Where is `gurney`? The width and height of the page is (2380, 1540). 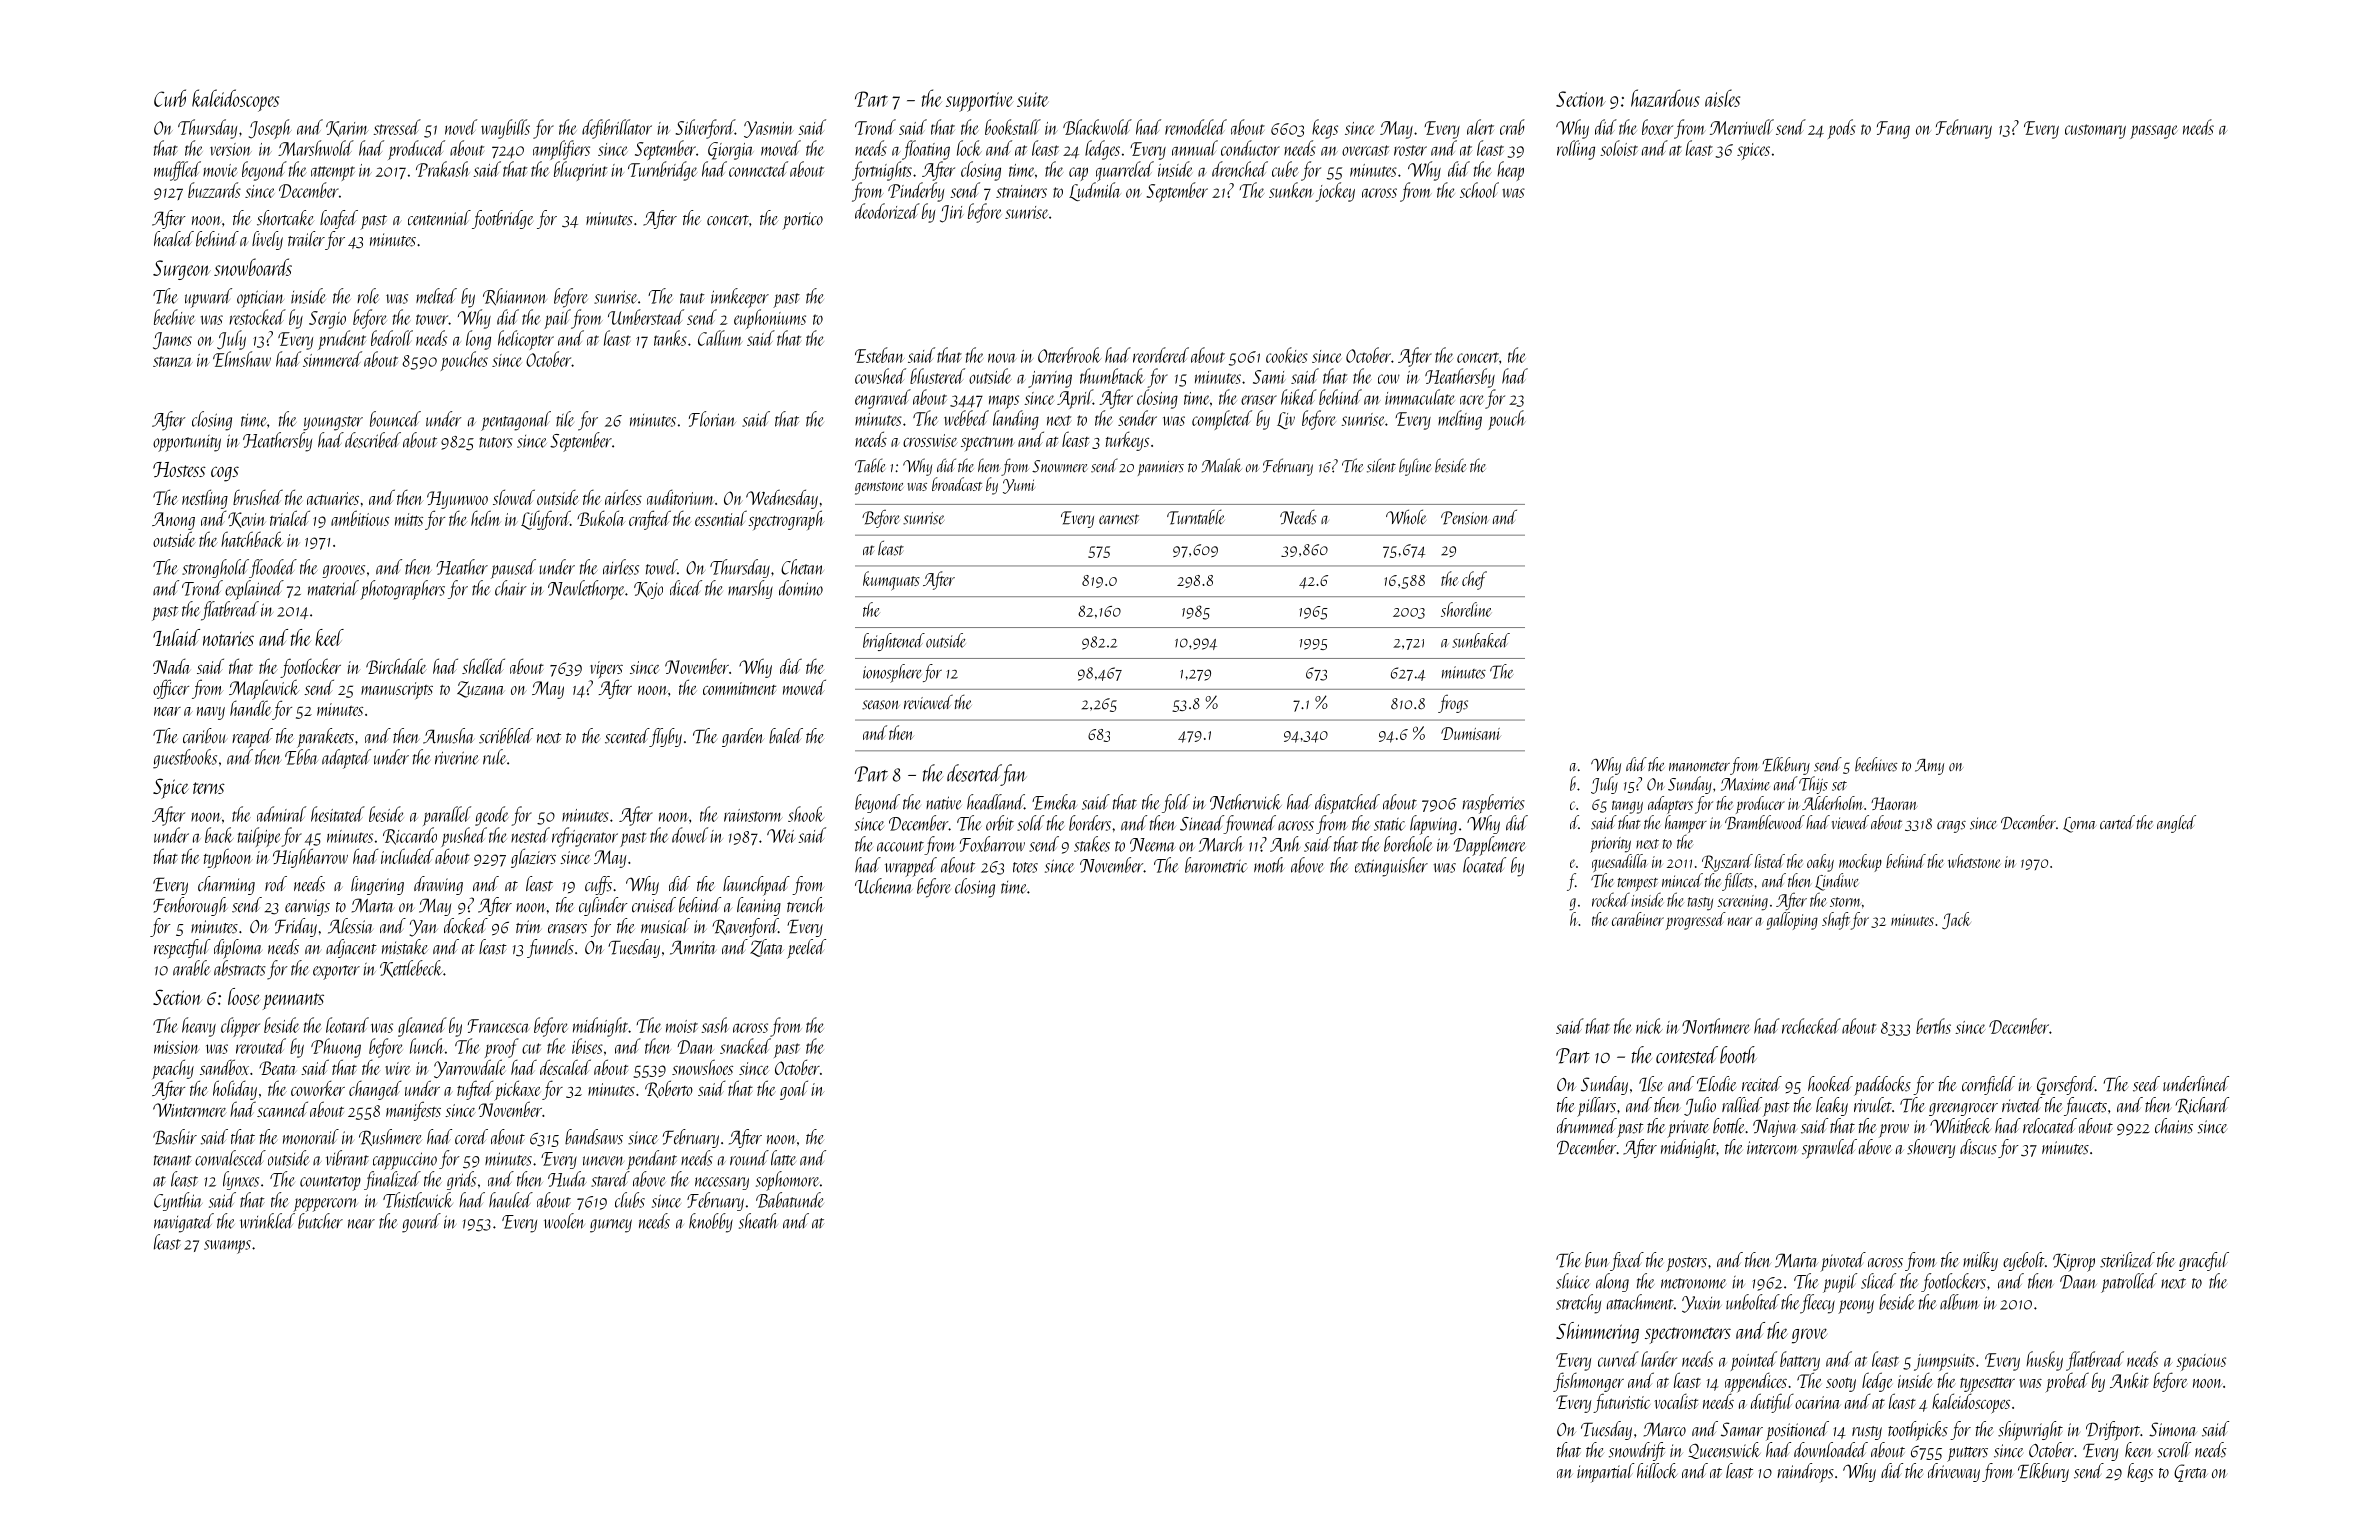
gurney is located at coordinates (611, 1226).
